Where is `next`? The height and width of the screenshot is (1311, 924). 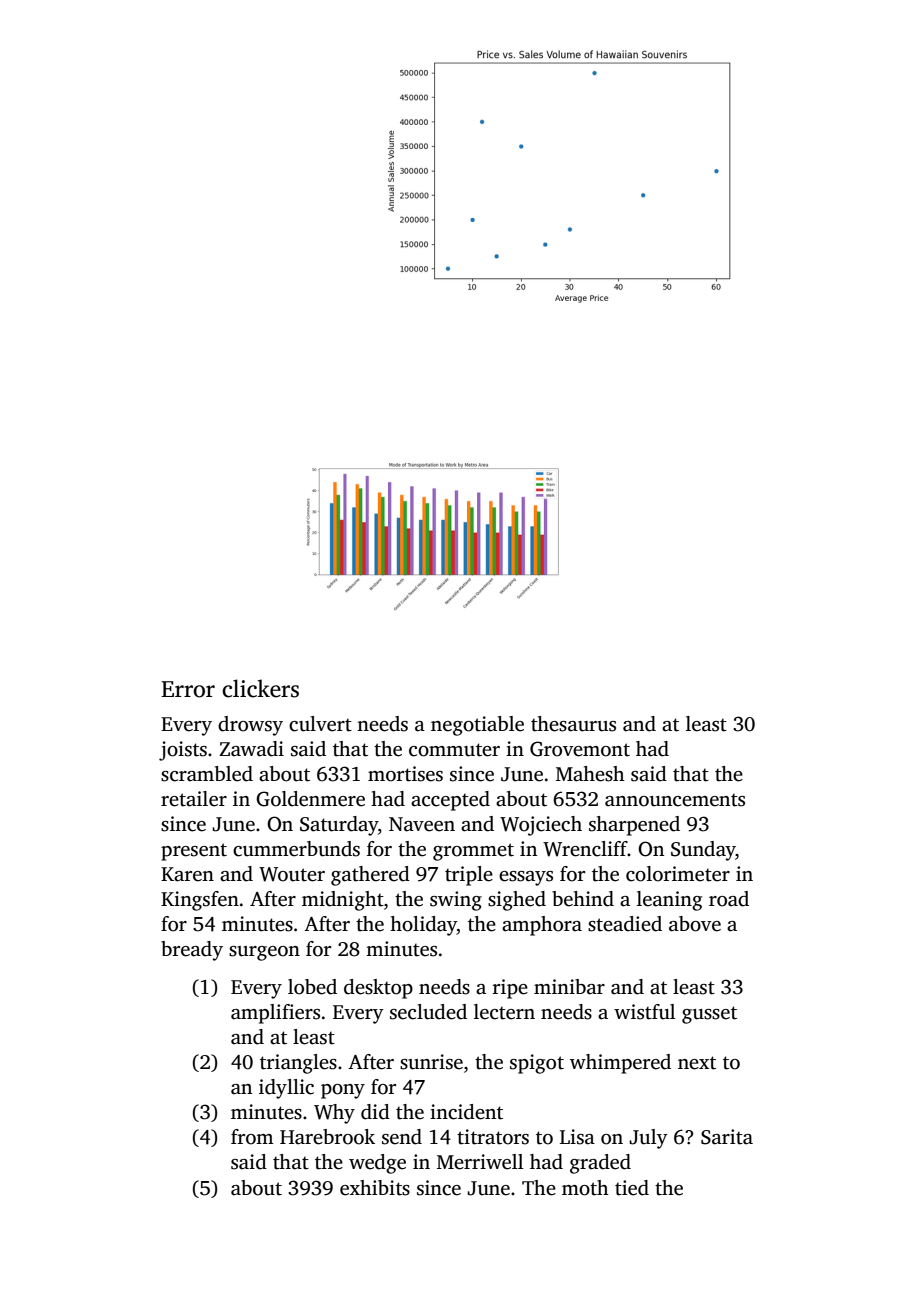
next is located at coordinates (697, 1063).
